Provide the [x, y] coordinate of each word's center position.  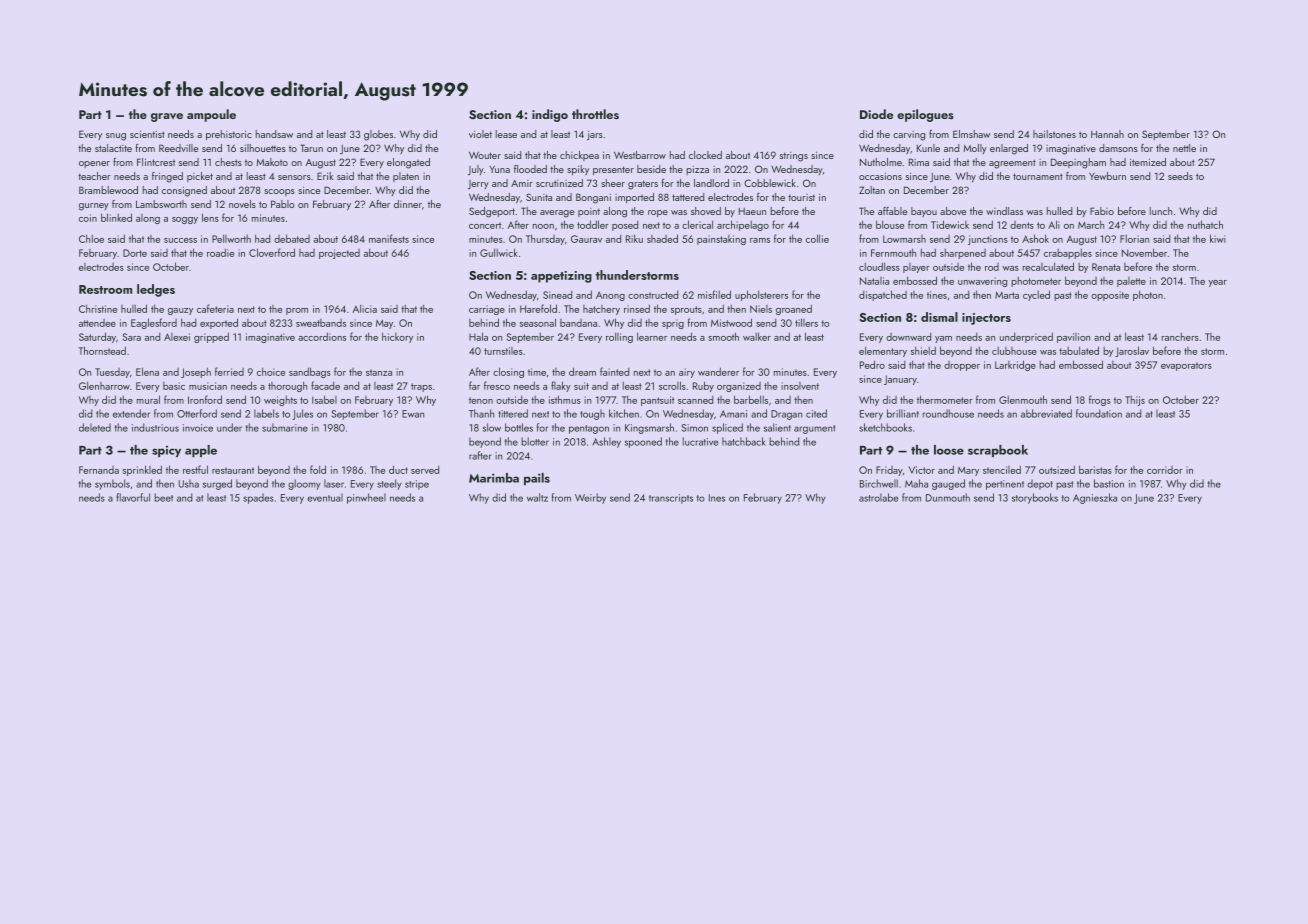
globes [378, 135]
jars [595, 135]
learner [652, 336]
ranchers [1180, 337]
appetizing [561, 277]
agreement [1012, 164]
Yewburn [1107, 176]
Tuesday [112, 373]
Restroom [105, 289]
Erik [325, 176]
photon [1148, 295]
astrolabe [878, 497]
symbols [112, 484]
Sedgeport [492, 212]
